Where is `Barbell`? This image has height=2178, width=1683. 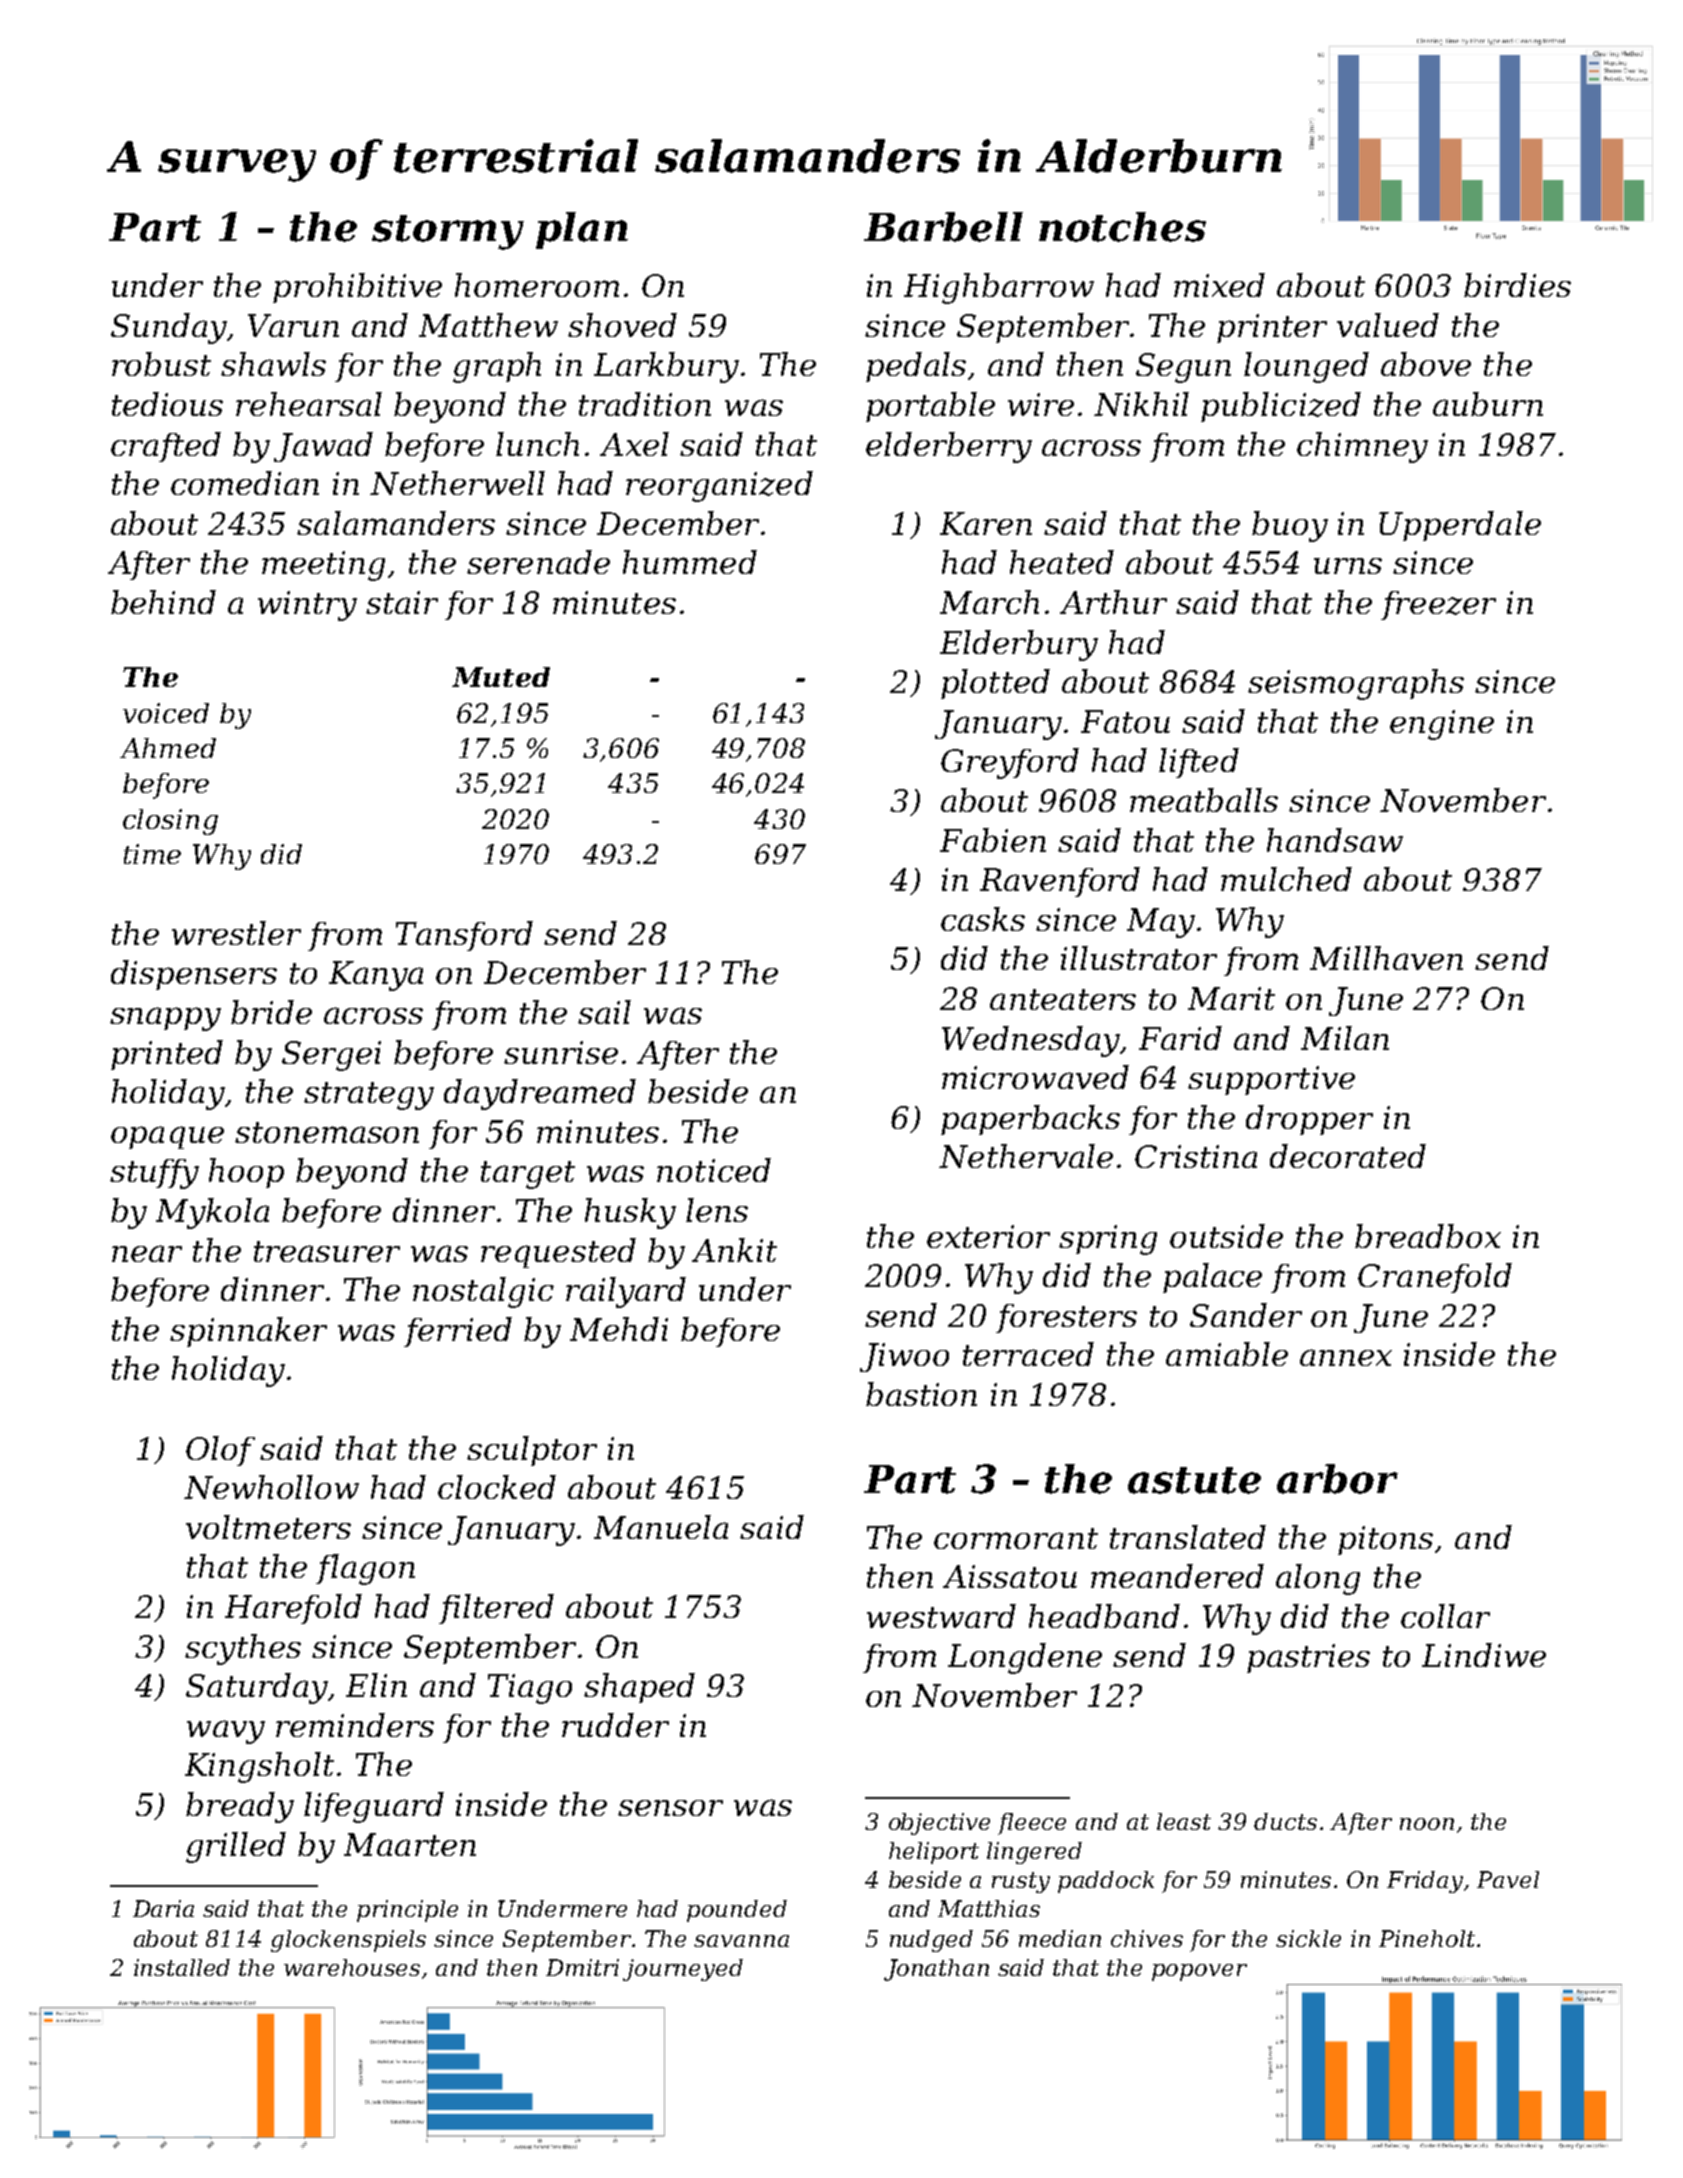 Barbell is located at coordinates (943, 227).
